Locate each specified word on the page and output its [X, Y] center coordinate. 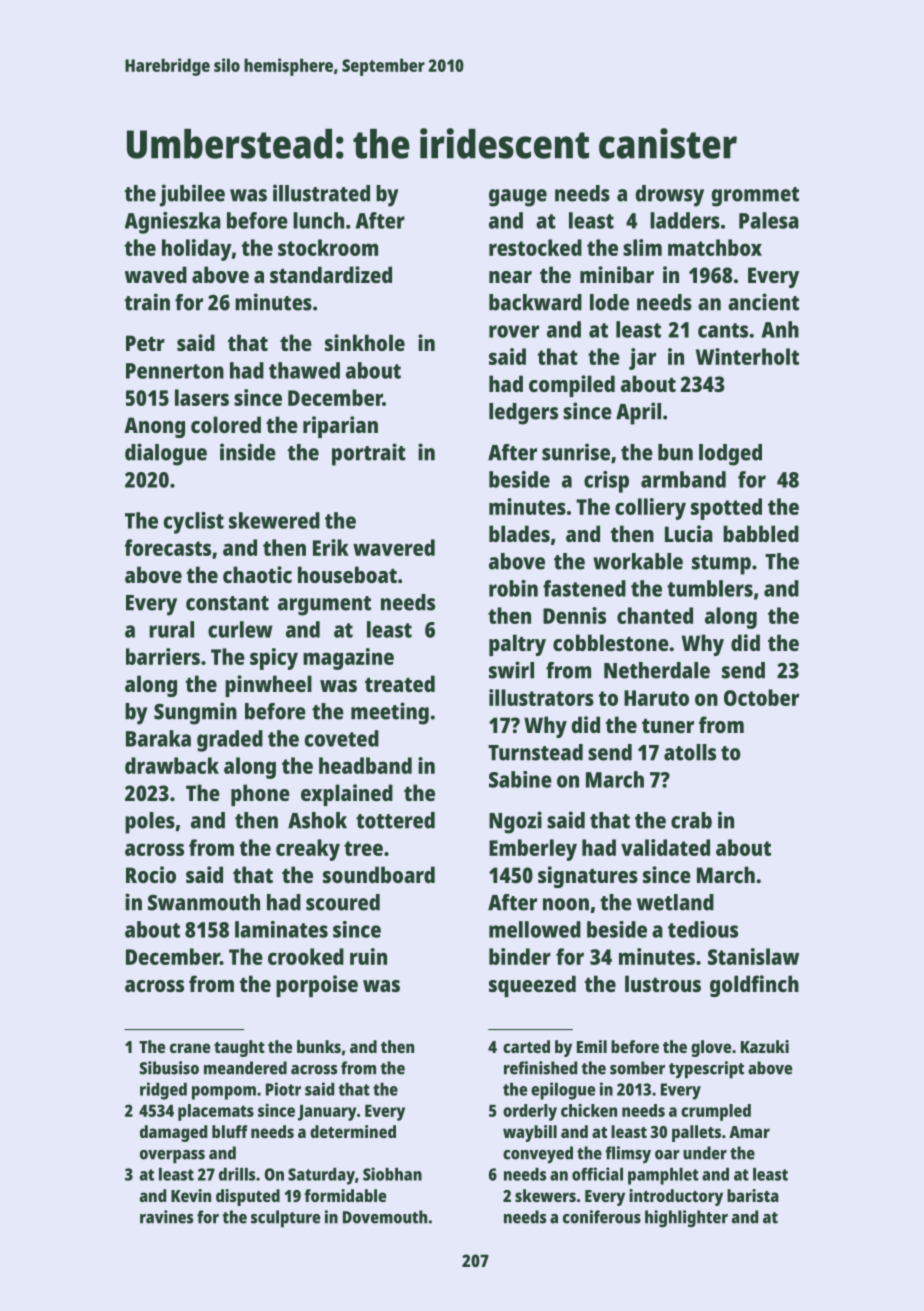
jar [642, 359]
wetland [675, 902]
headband [365, 765]
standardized [331, 274]
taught [239, 1048]
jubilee [192, 195]
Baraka [158, 738]
